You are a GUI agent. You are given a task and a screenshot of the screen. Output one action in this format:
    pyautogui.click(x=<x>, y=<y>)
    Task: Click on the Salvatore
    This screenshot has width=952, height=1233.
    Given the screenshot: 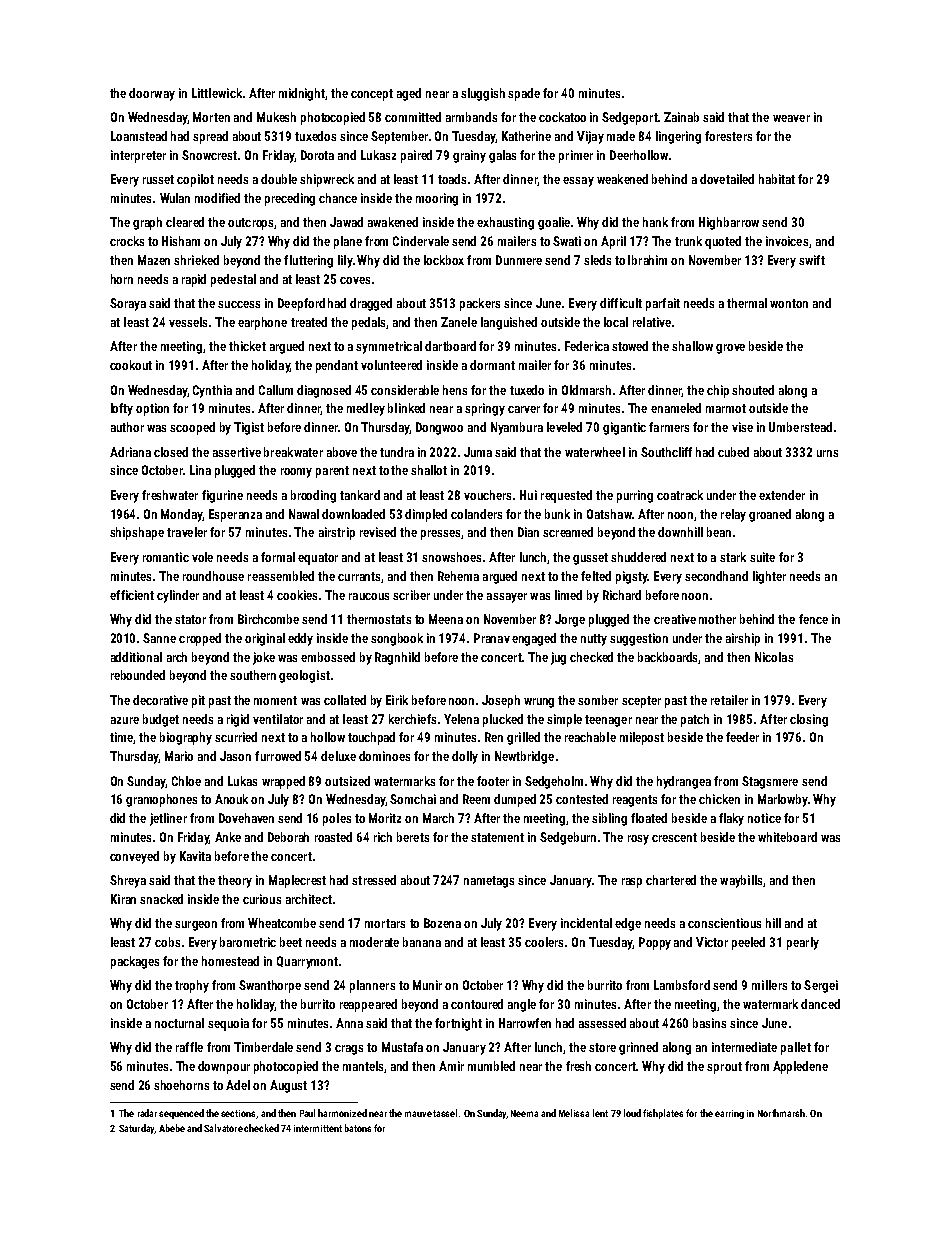 What is the action you would take?
    pyautogui.click(x=223, y=1128)
